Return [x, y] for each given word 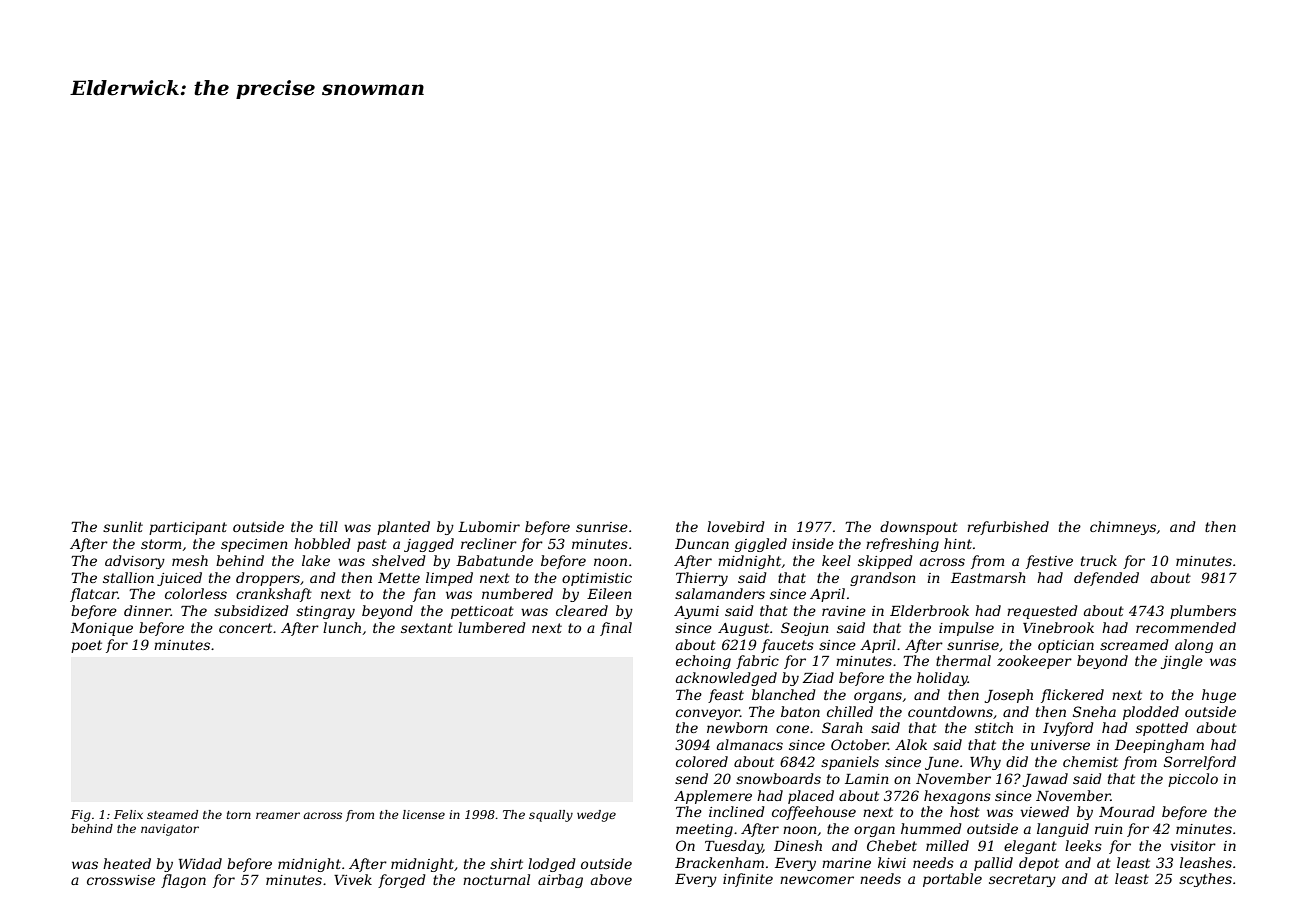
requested [1042, 612]
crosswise [121, 880]
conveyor [708, 714]
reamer [278, 815]
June [942, 763]
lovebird [736, 526]
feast [726, 696]
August [743, 629]
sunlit [123, 526]
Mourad [1127, 811]
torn [238, 815]
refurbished [1008, 528]
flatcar [94, 595]
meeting [704, 830]
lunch [342, 627]
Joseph [1008, 696]
